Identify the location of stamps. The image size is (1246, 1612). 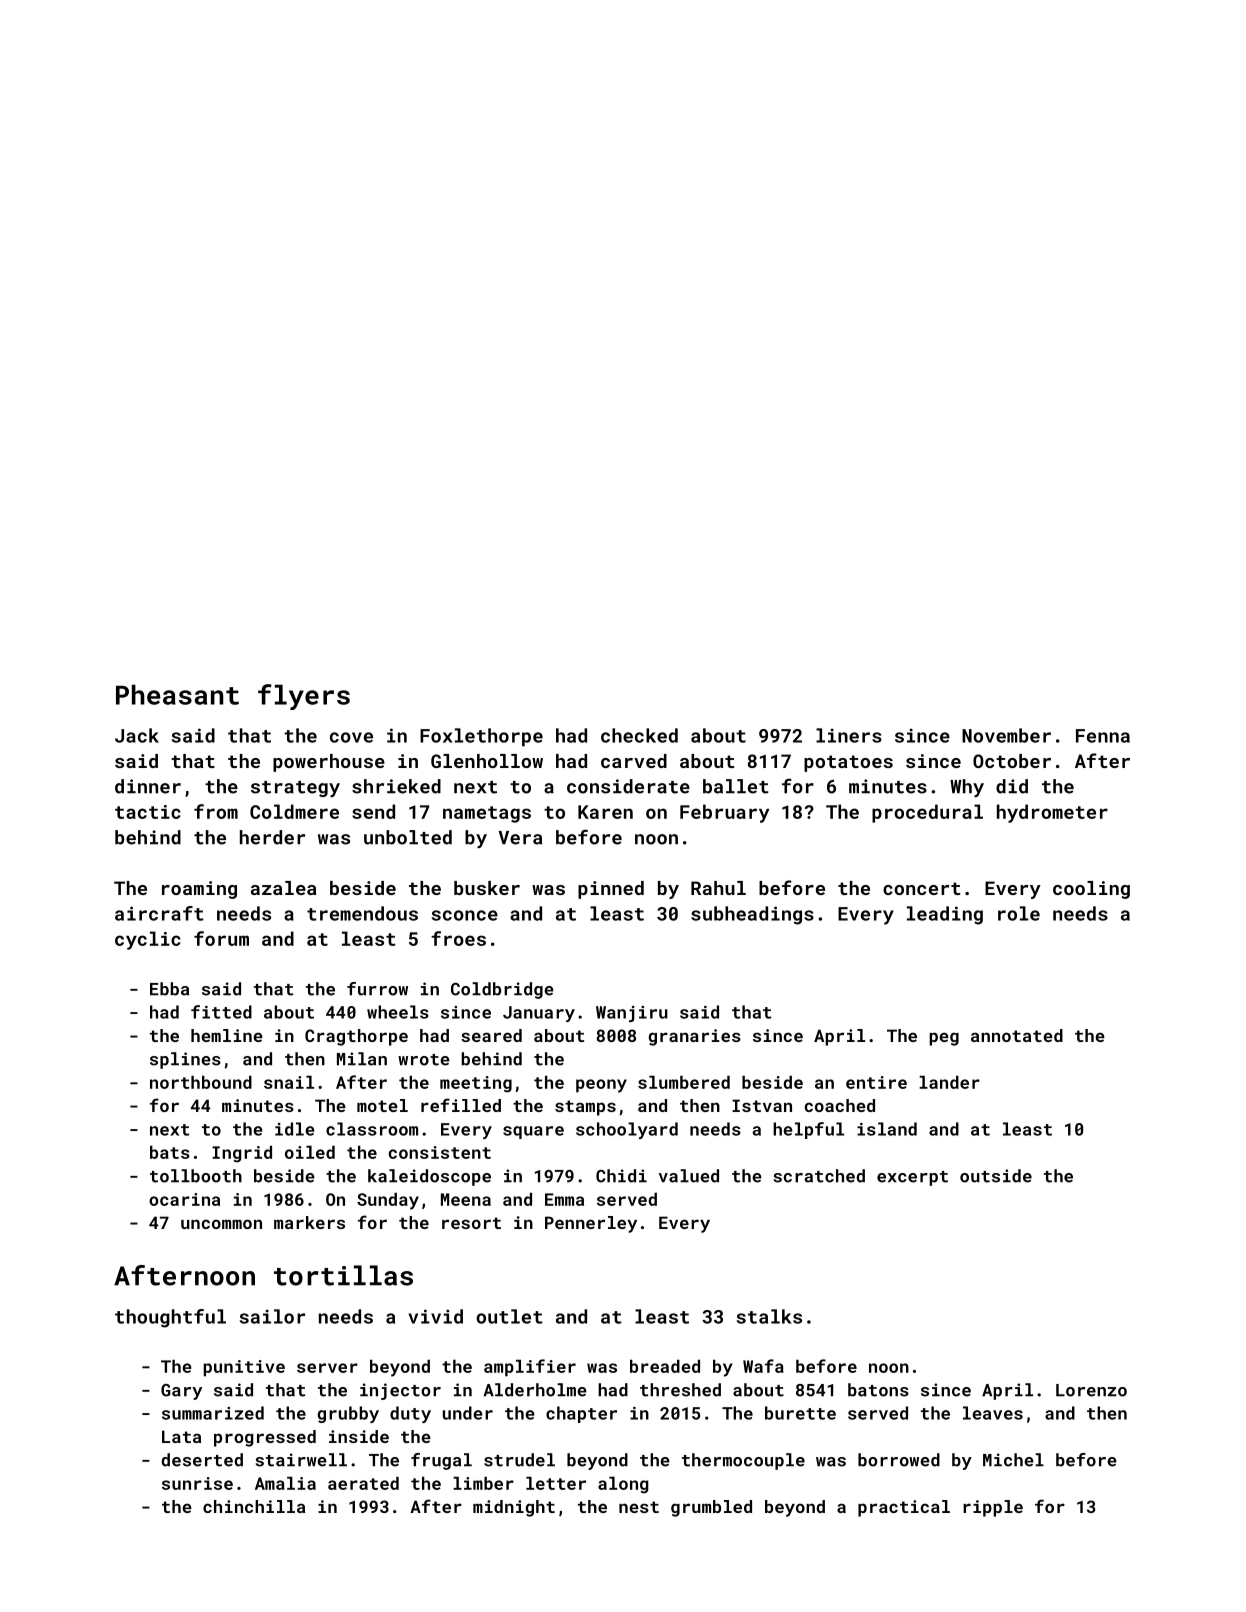
(585, 1108).
